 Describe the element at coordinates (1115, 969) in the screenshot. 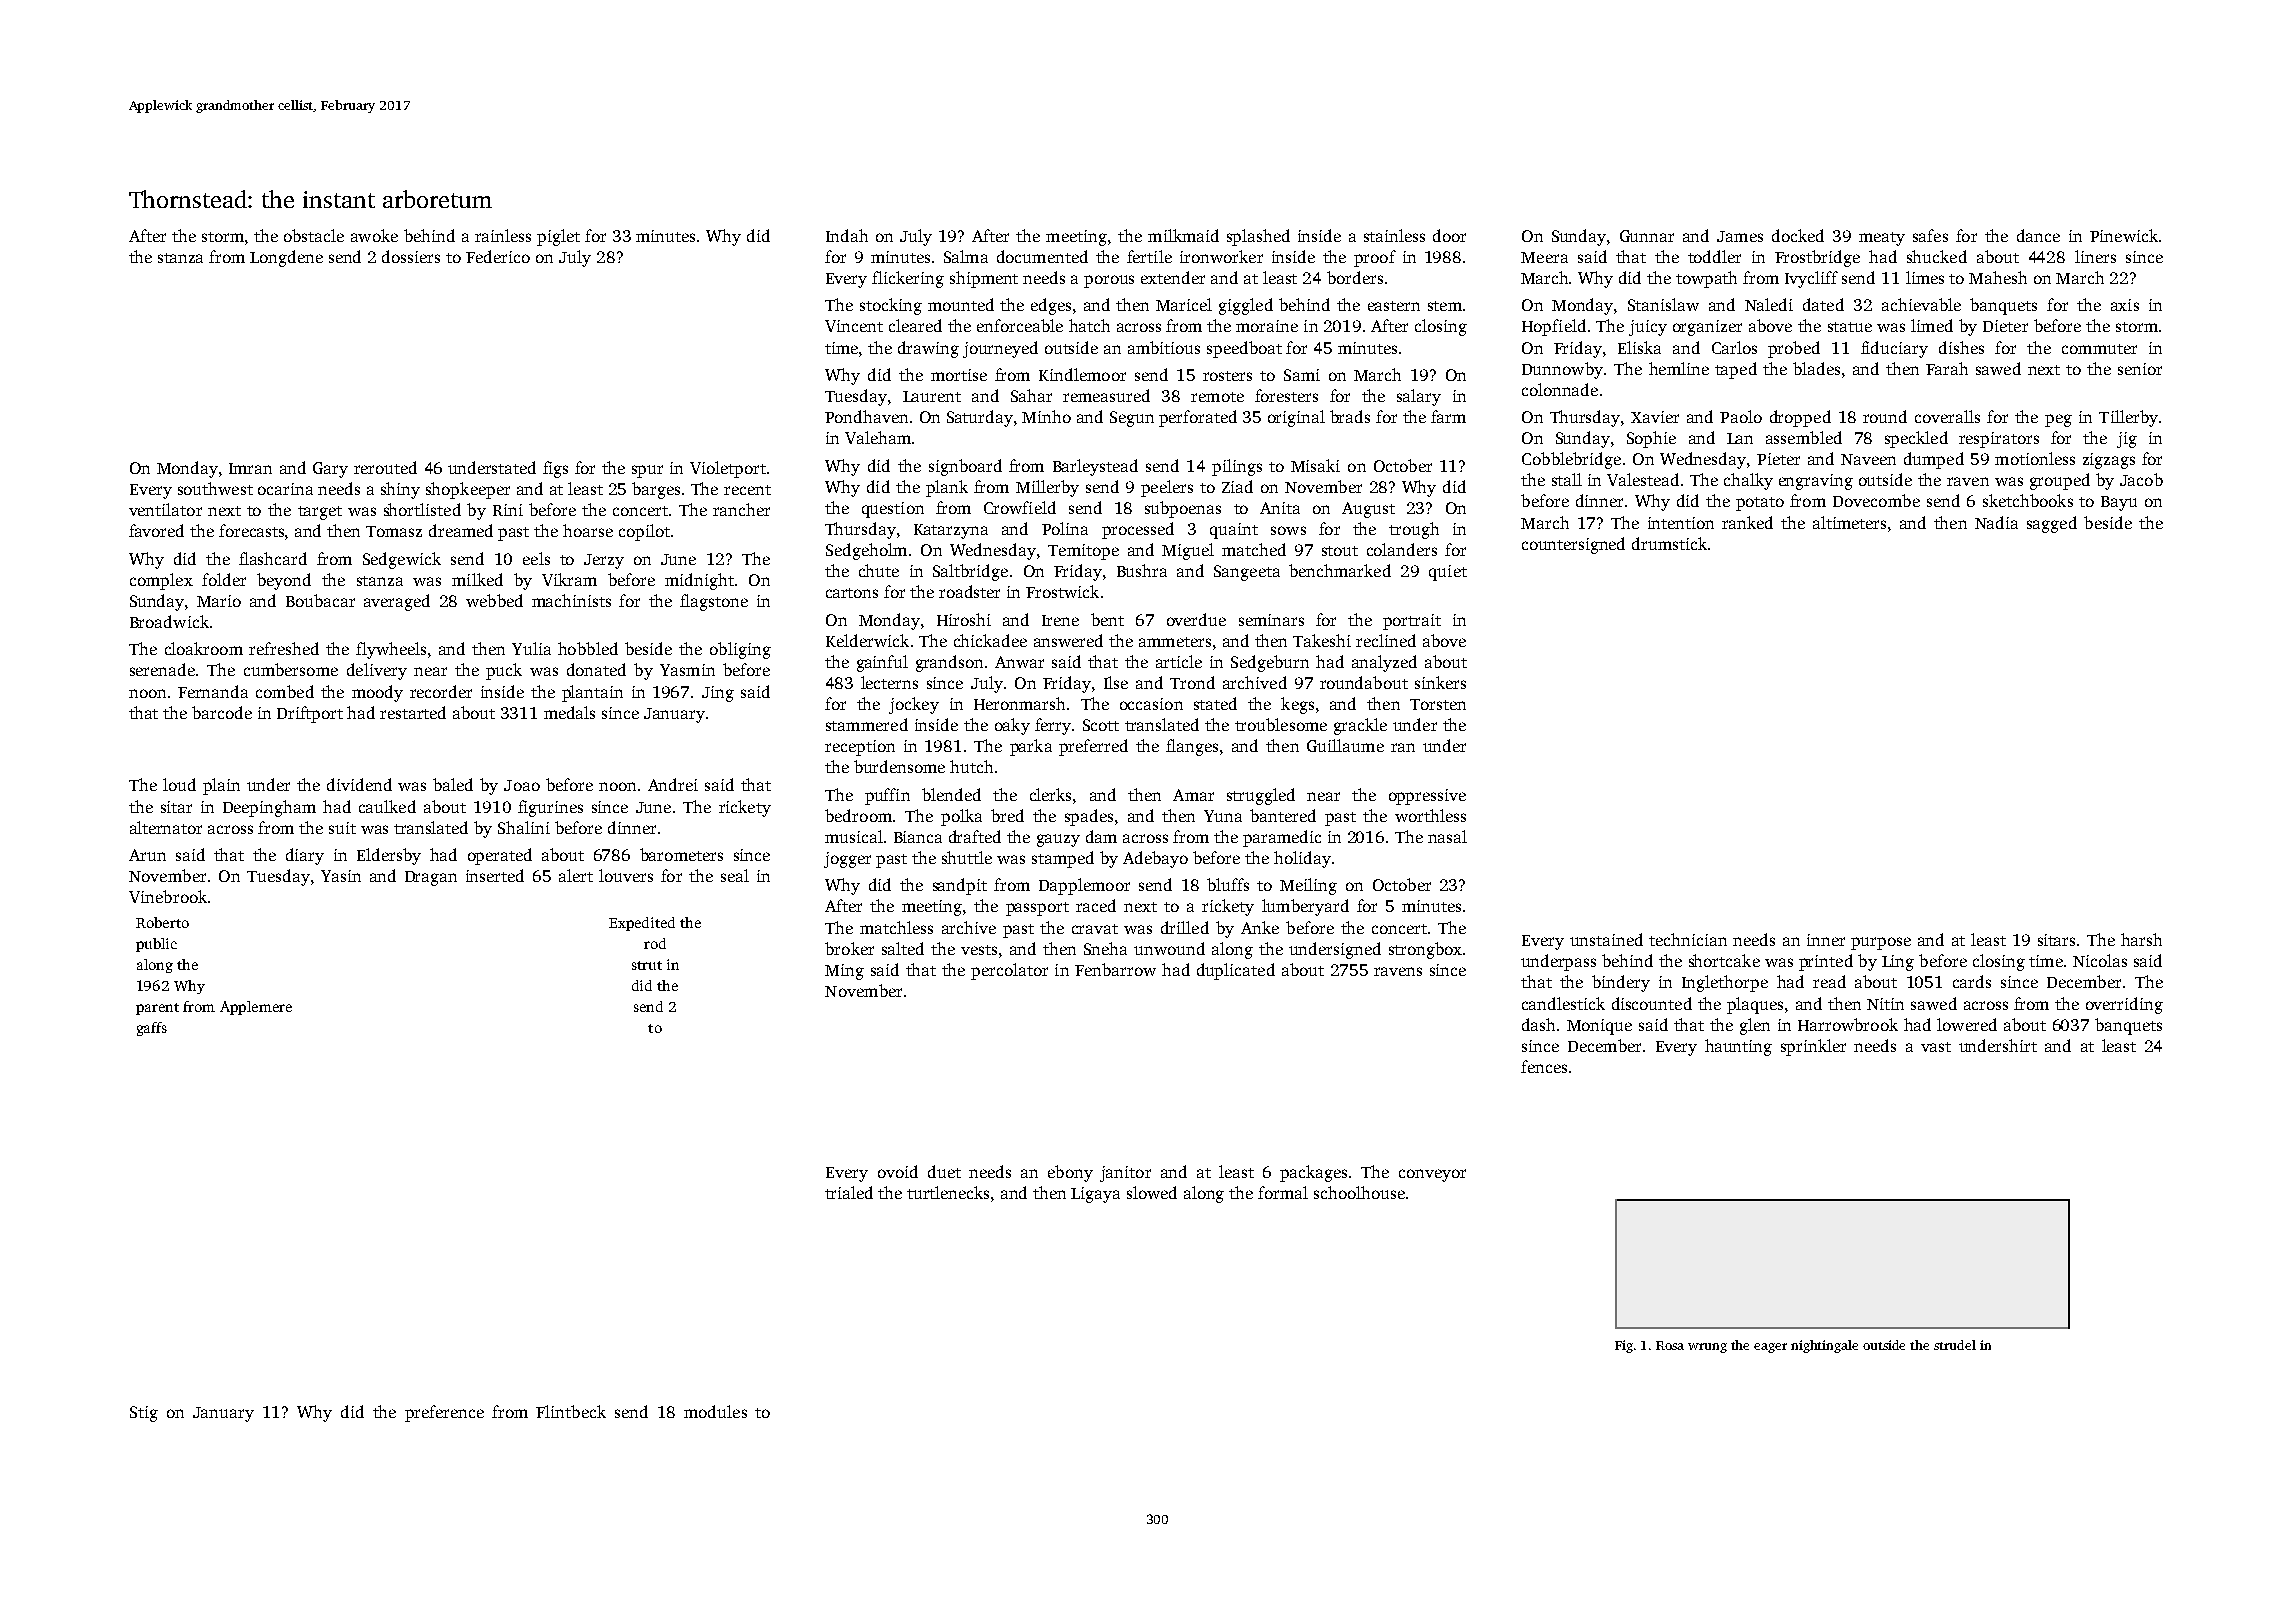

I see `Fenbarrow` at that location.
